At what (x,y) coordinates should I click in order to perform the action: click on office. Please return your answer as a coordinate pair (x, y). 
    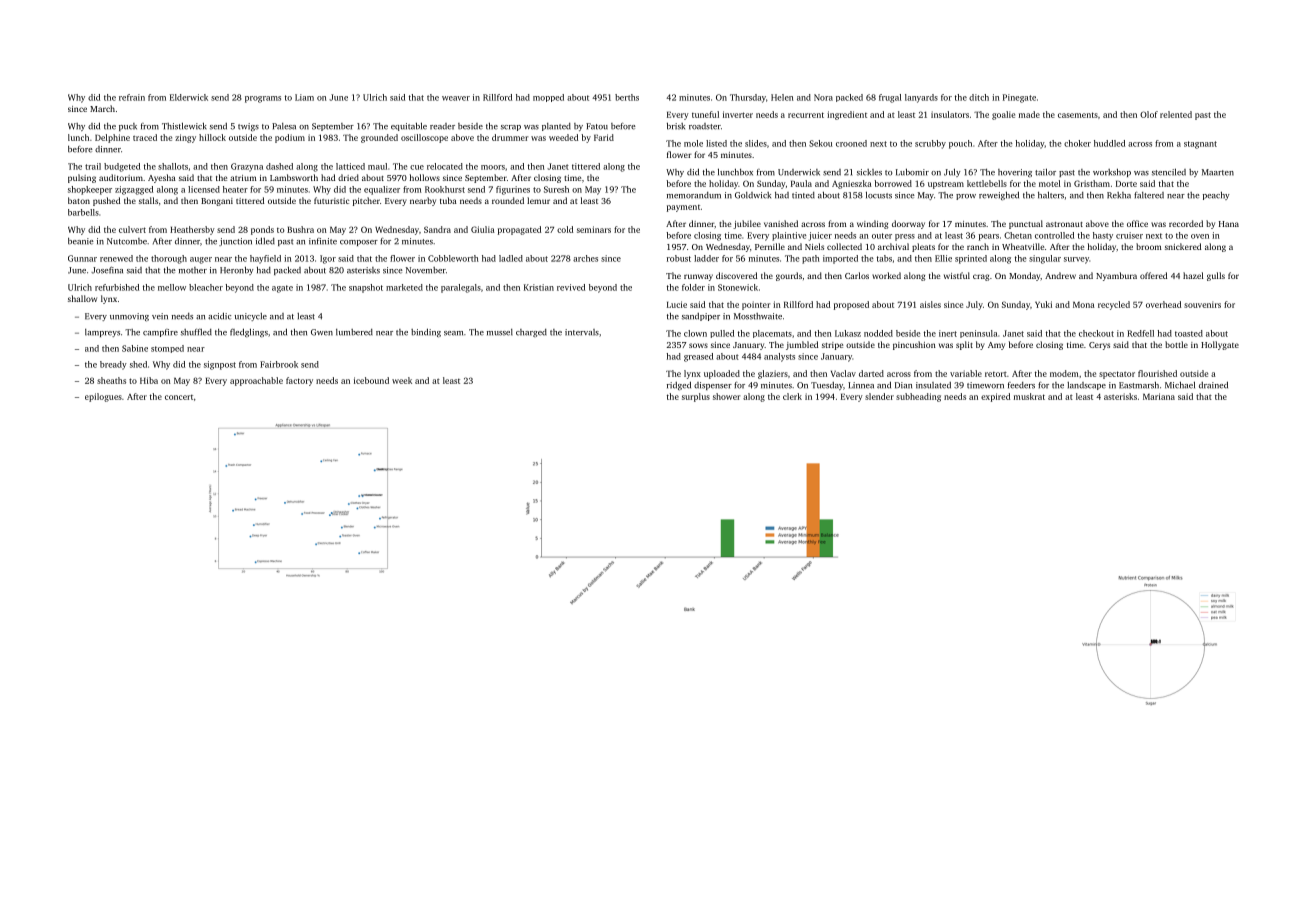
    Looking at the image, I should click on (1137, 223).
